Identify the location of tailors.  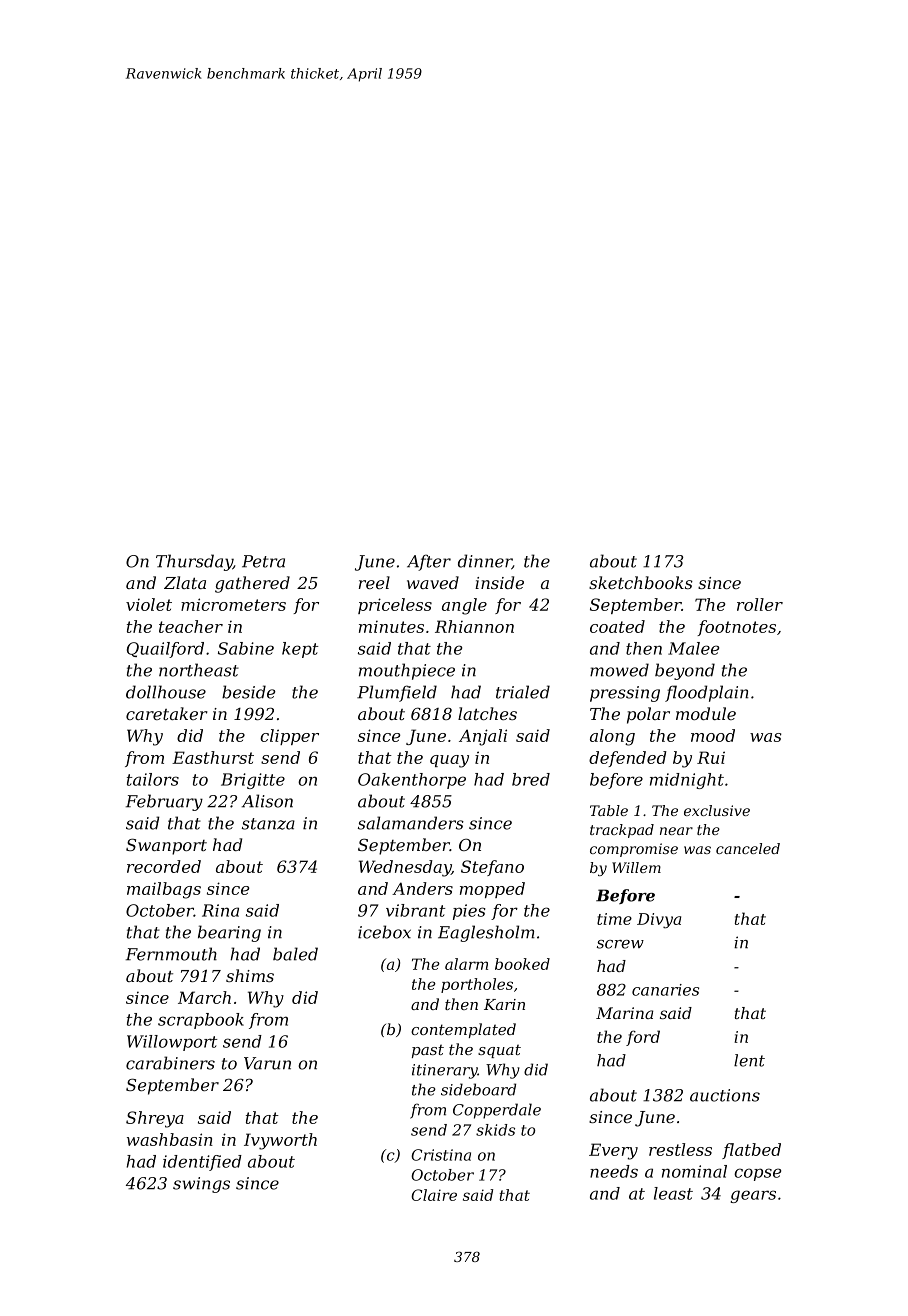
(153, 779).
